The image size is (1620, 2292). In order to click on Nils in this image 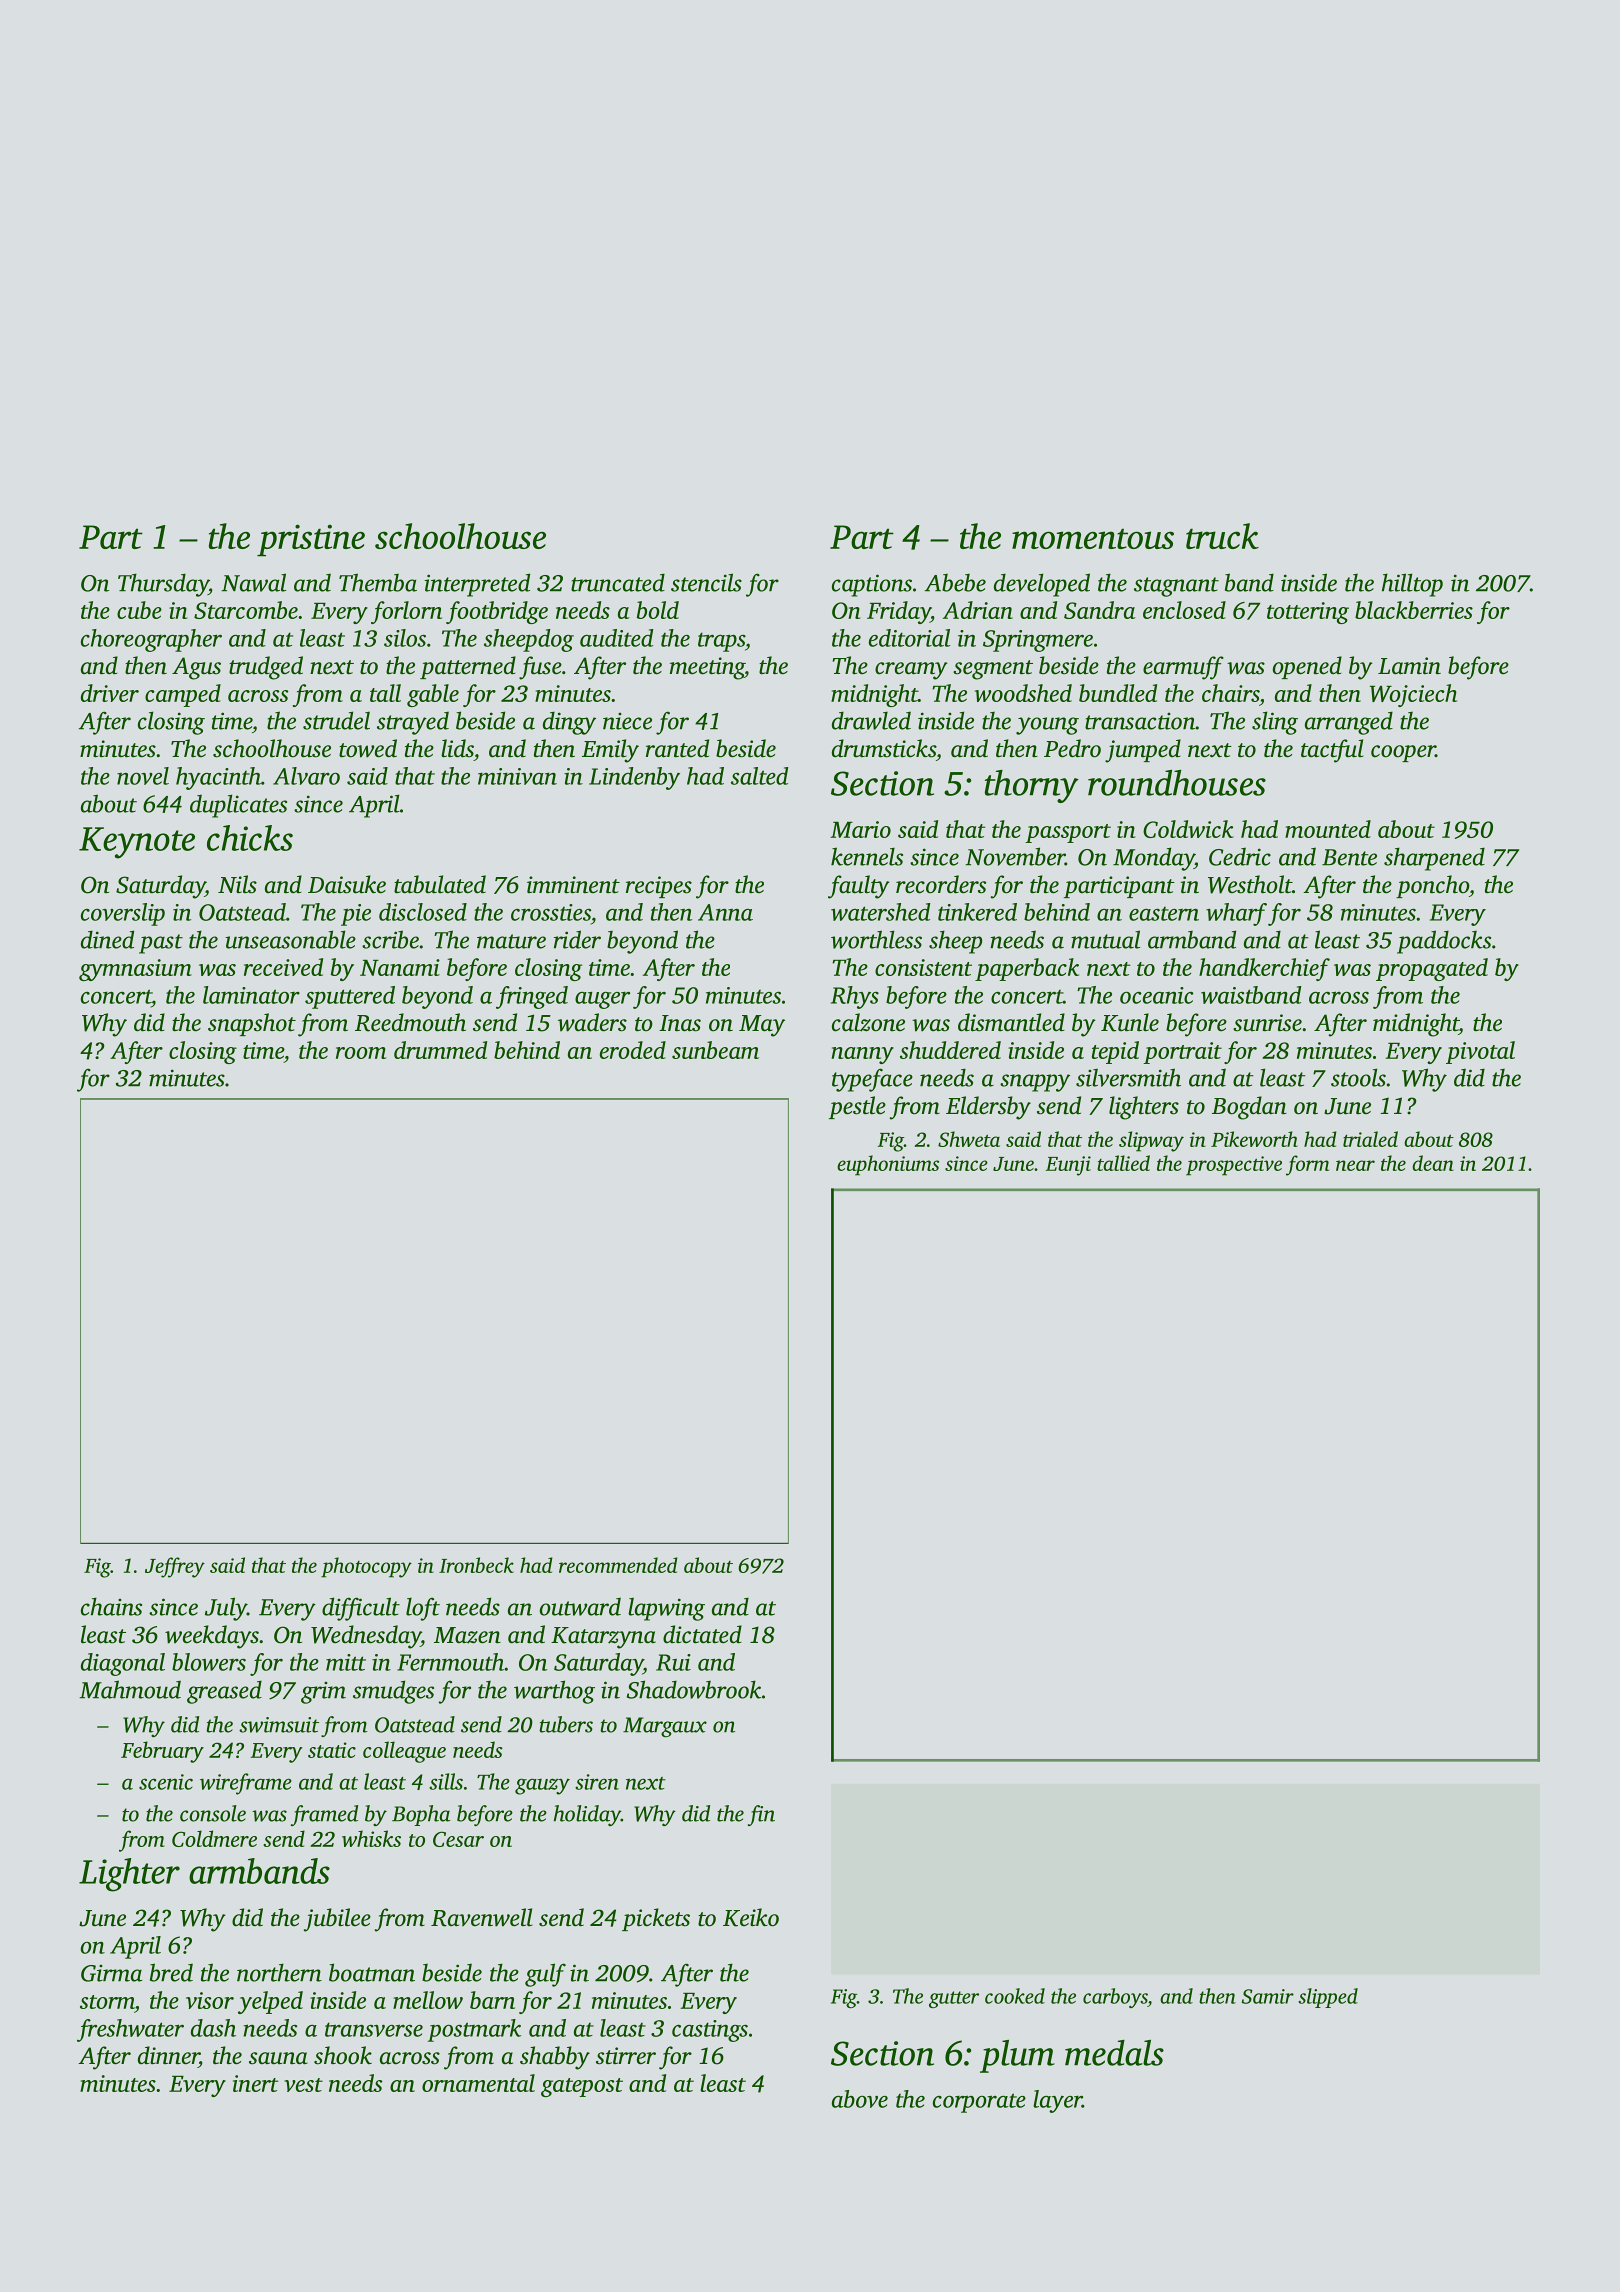, I will do `click(237, 884)`.
